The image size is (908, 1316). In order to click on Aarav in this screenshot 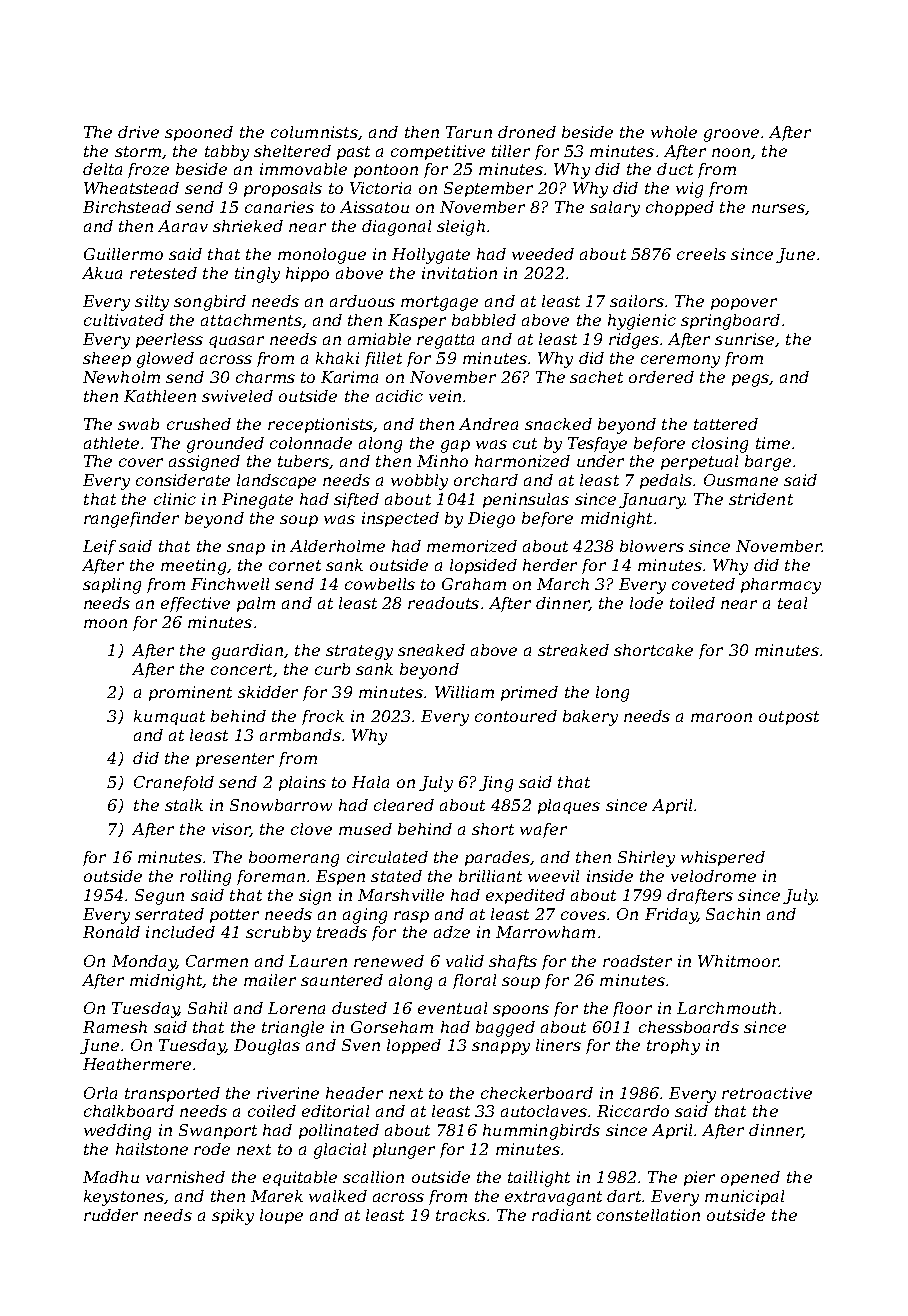, I will do `click(183, 226)`.
